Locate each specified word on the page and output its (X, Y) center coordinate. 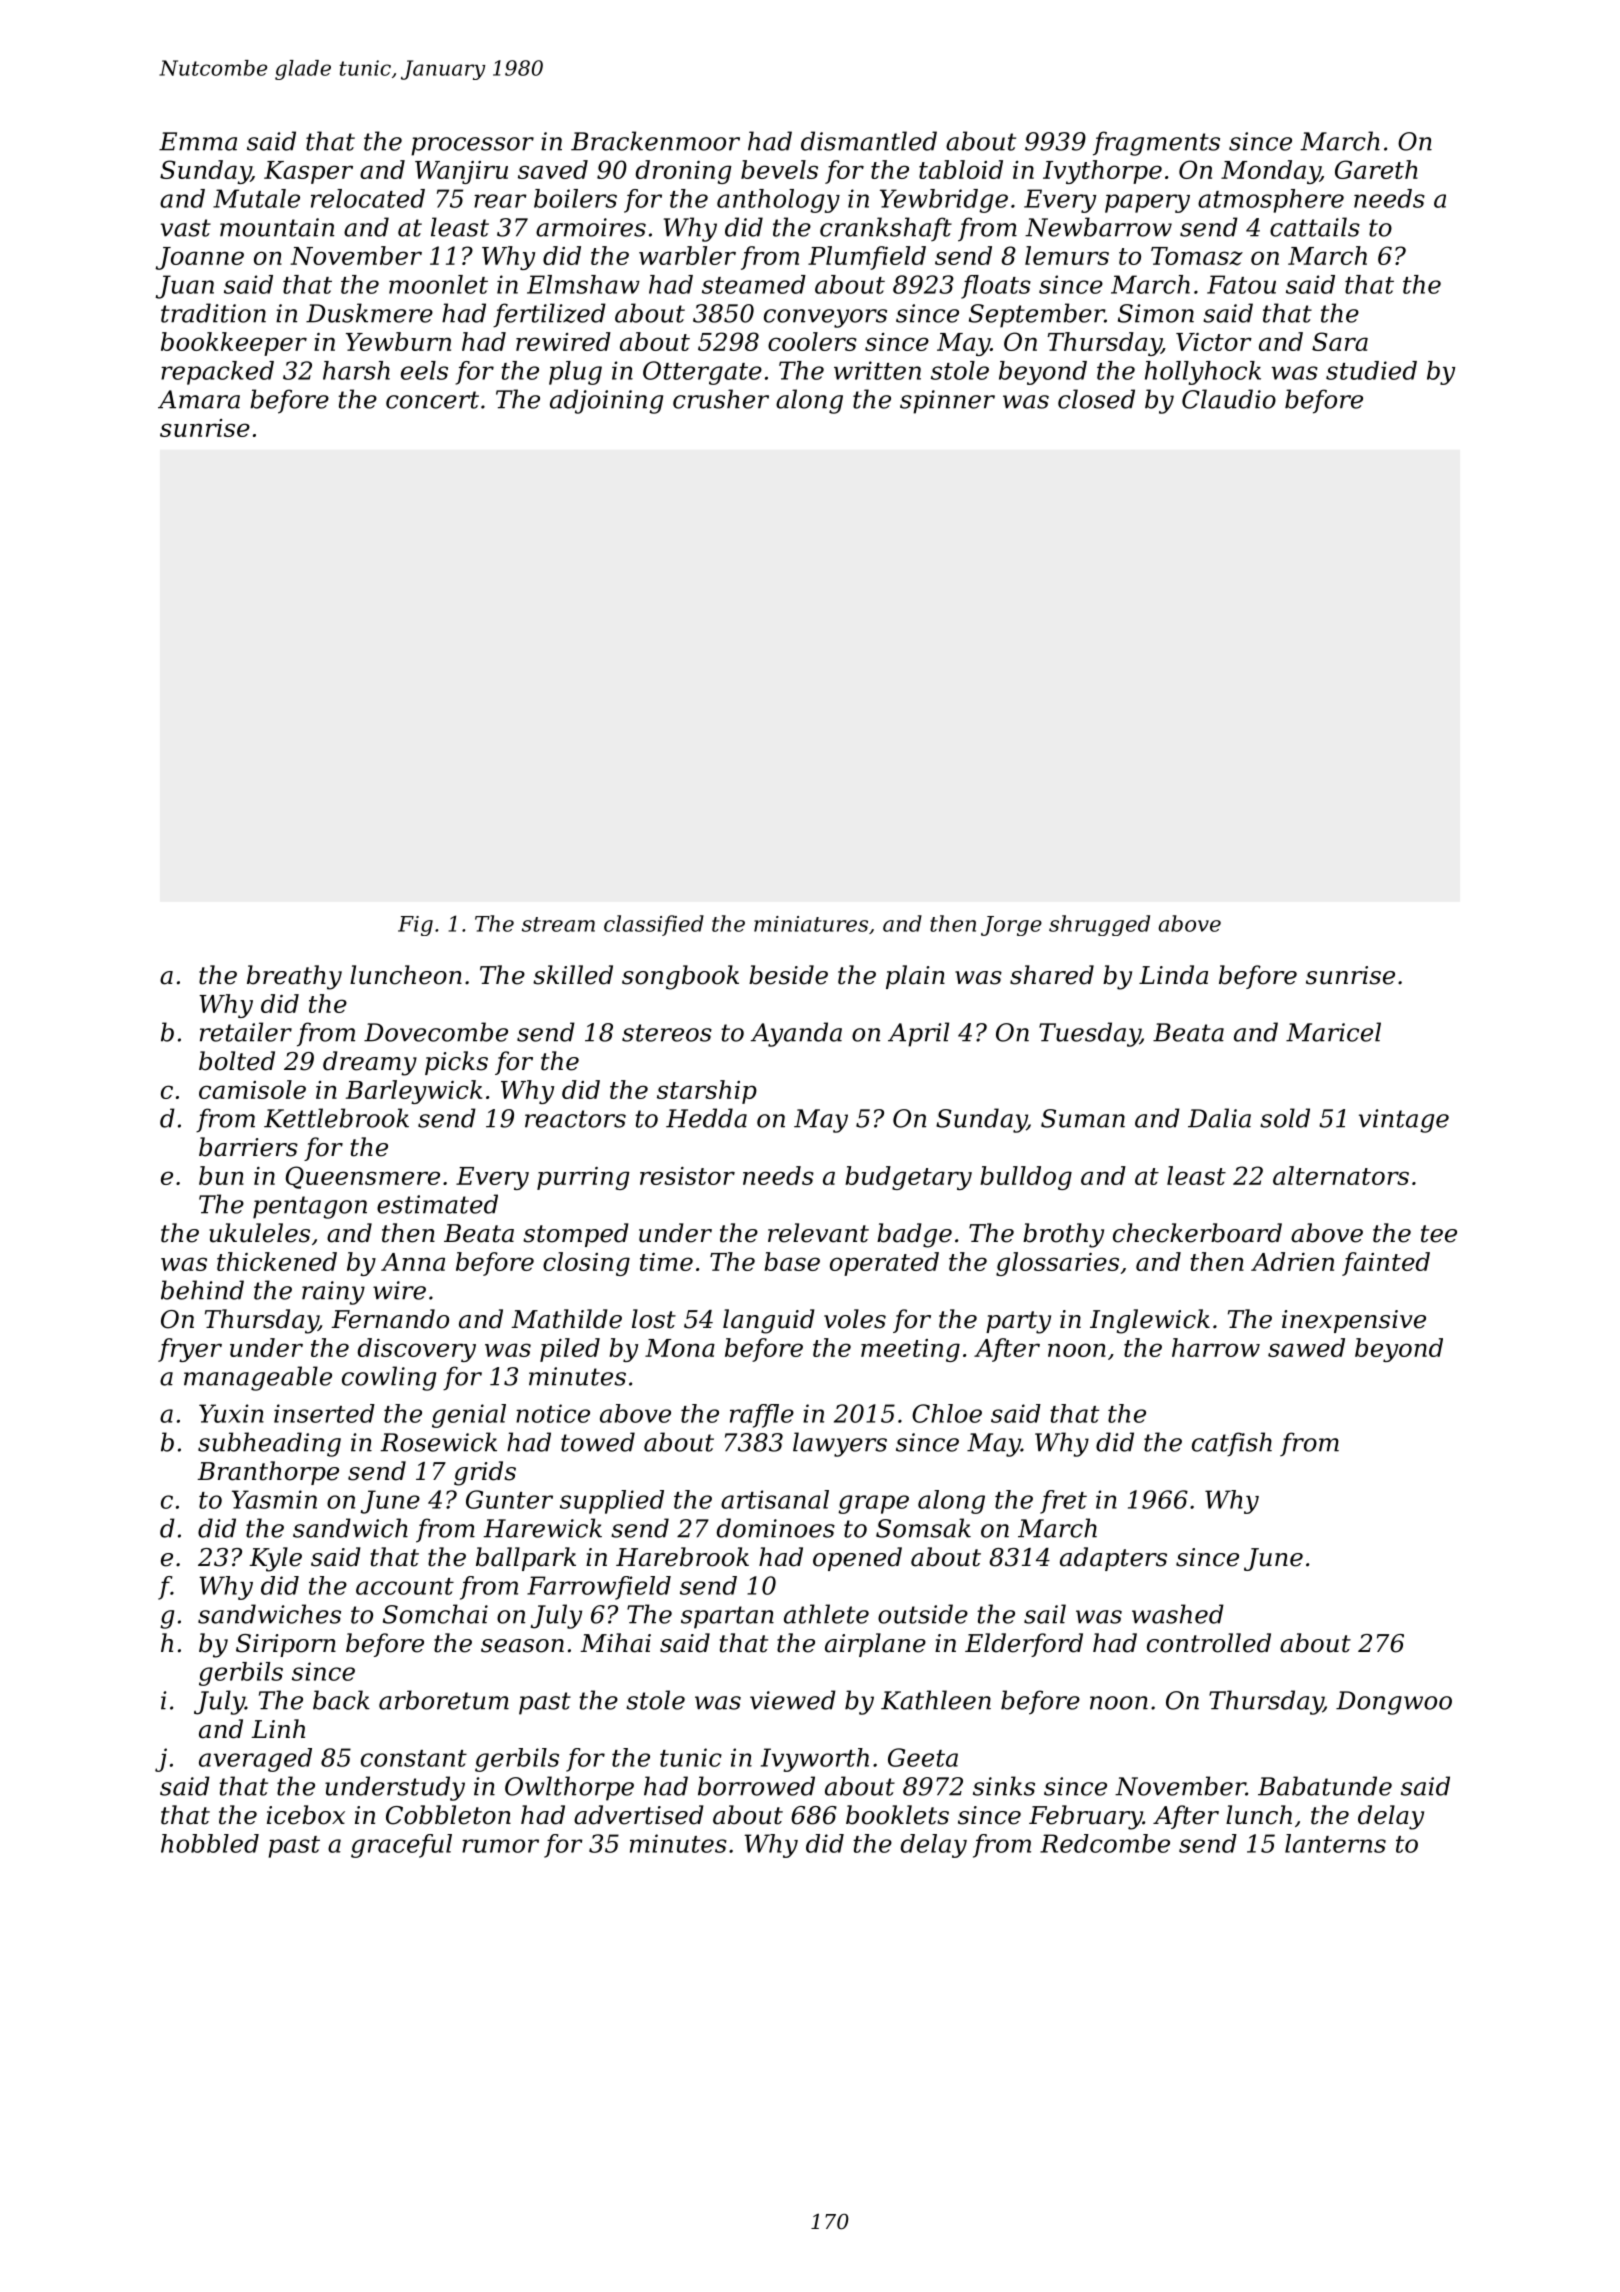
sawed (1306, 1347)
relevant (818, 1233)
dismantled (869, 141)
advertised (638, 1815)
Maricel (1333, 1032)
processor (472, 146)
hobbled (210, 1843)
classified (654, 925)
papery (1147, 203)
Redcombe (1105, 1843)
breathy (294, 977)
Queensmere (363, 1177)
